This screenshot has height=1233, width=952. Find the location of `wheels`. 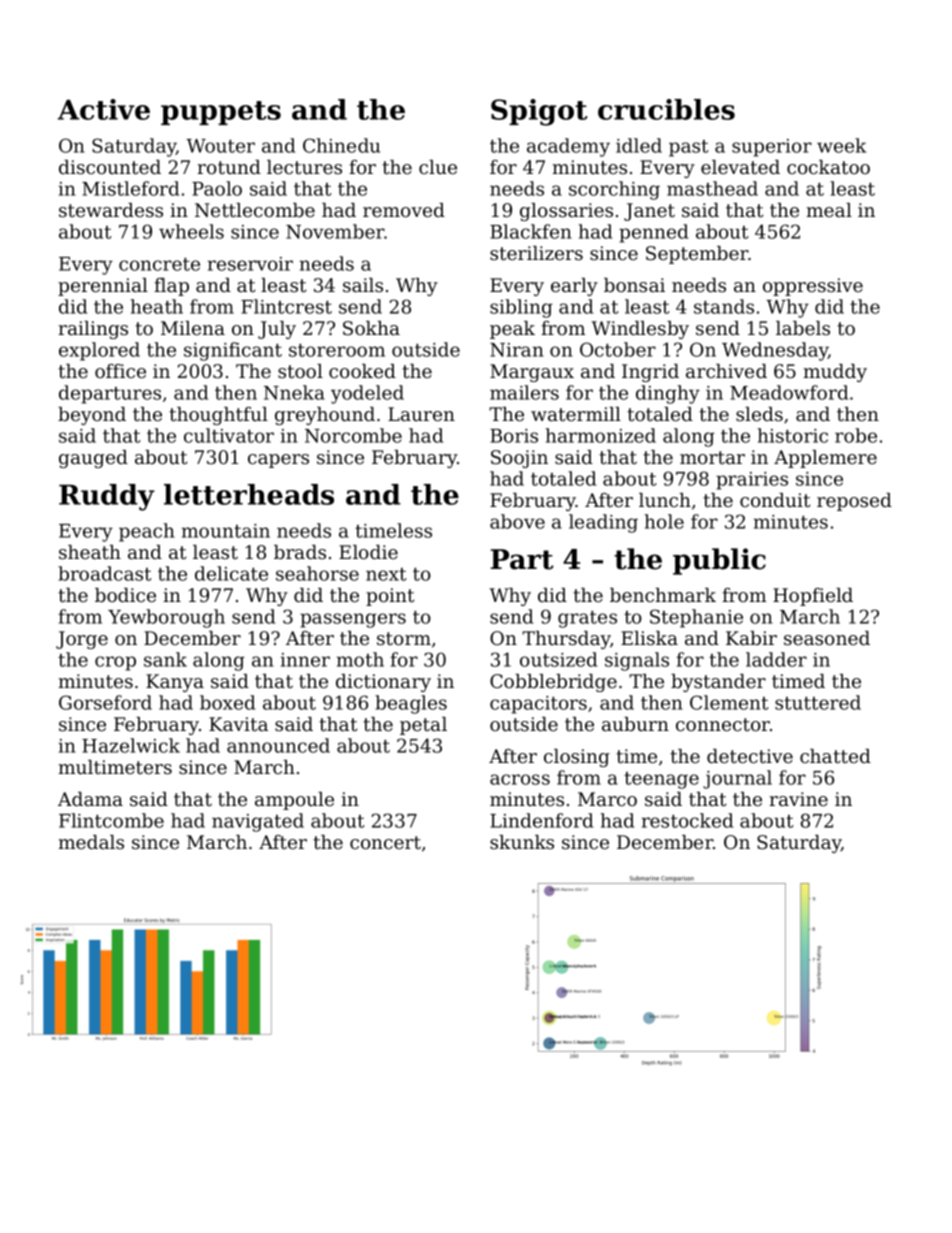

wheels is located at coordinates (191, 231).
